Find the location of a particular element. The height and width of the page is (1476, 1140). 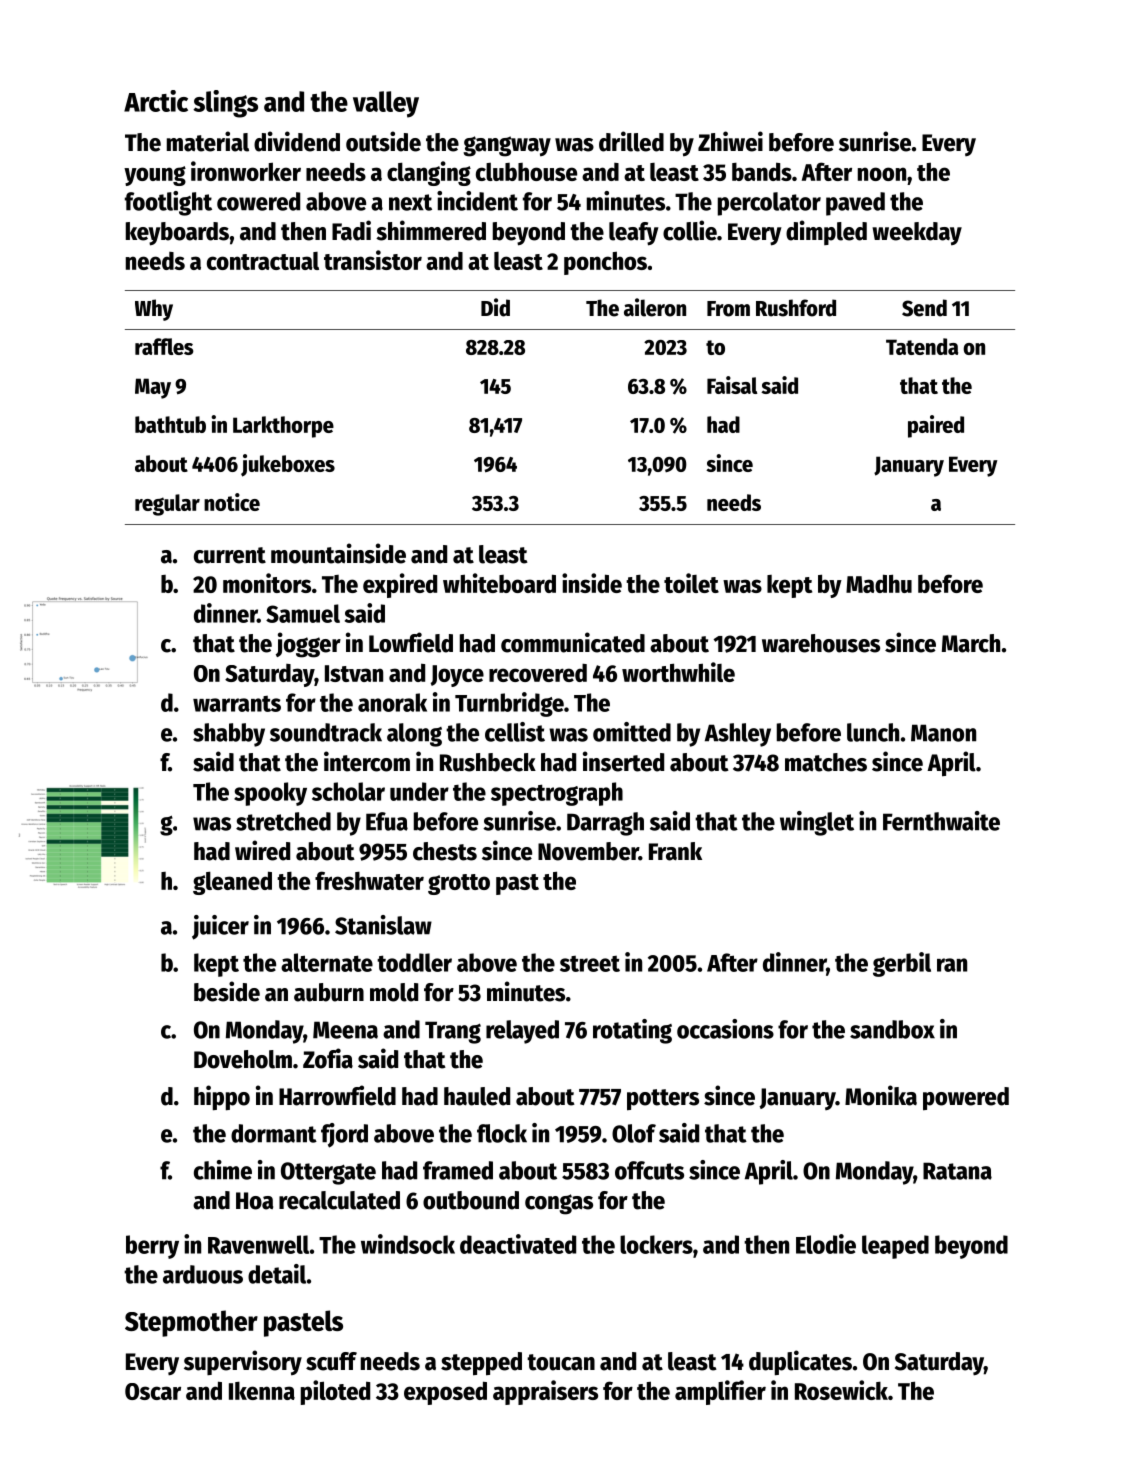

slings is located at coordinates (225, 104).
